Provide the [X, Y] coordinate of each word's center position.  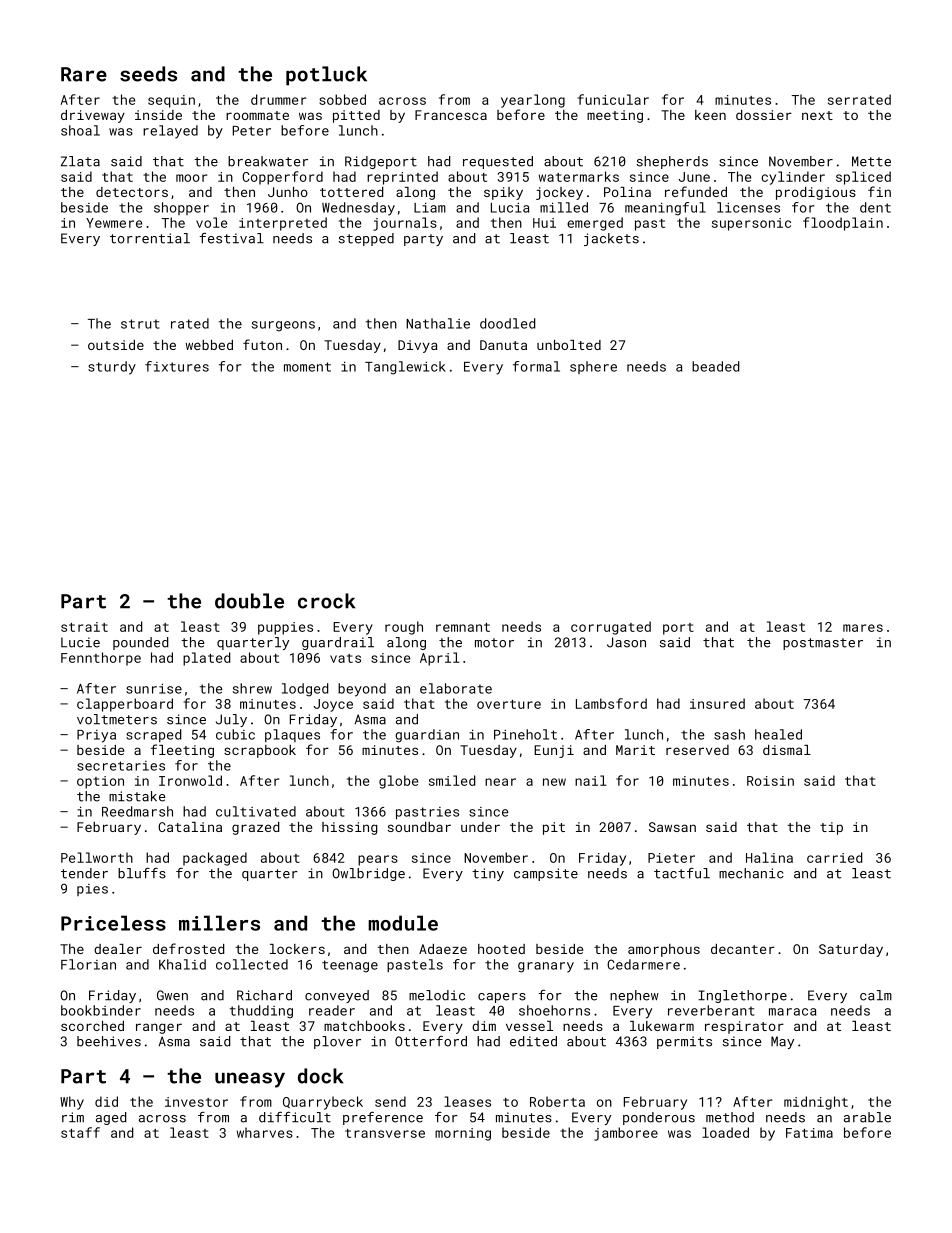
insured [717, 703]
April [440, 659]
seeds [148, 74]
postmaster [823, 644]
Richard [264, 995]
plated [206, 659]
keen [710, 115]
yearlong [533, 101]
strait [84, 627]
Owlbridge [368, 874]
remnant [463, 627]
